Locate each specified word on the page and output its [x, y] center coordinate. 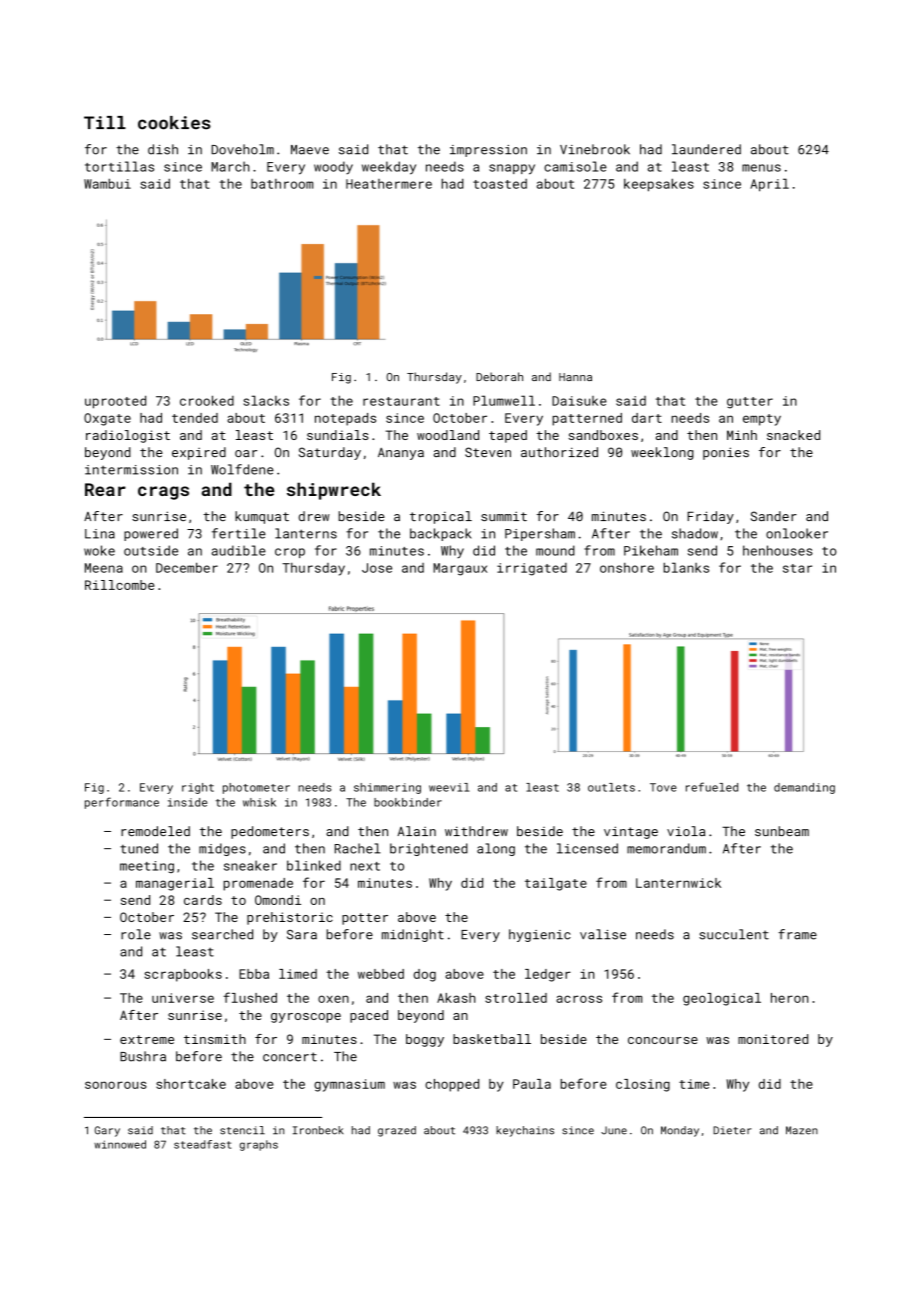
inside [187, 802]
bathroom [282, 184]
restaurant [401, 401]
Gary [107, 1131]
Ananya [401, 454]
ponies [726, 453]
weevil [449, 787]
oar [246, 453]
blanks [686, 567]
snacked [793, 435]
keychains [525, 1131]
